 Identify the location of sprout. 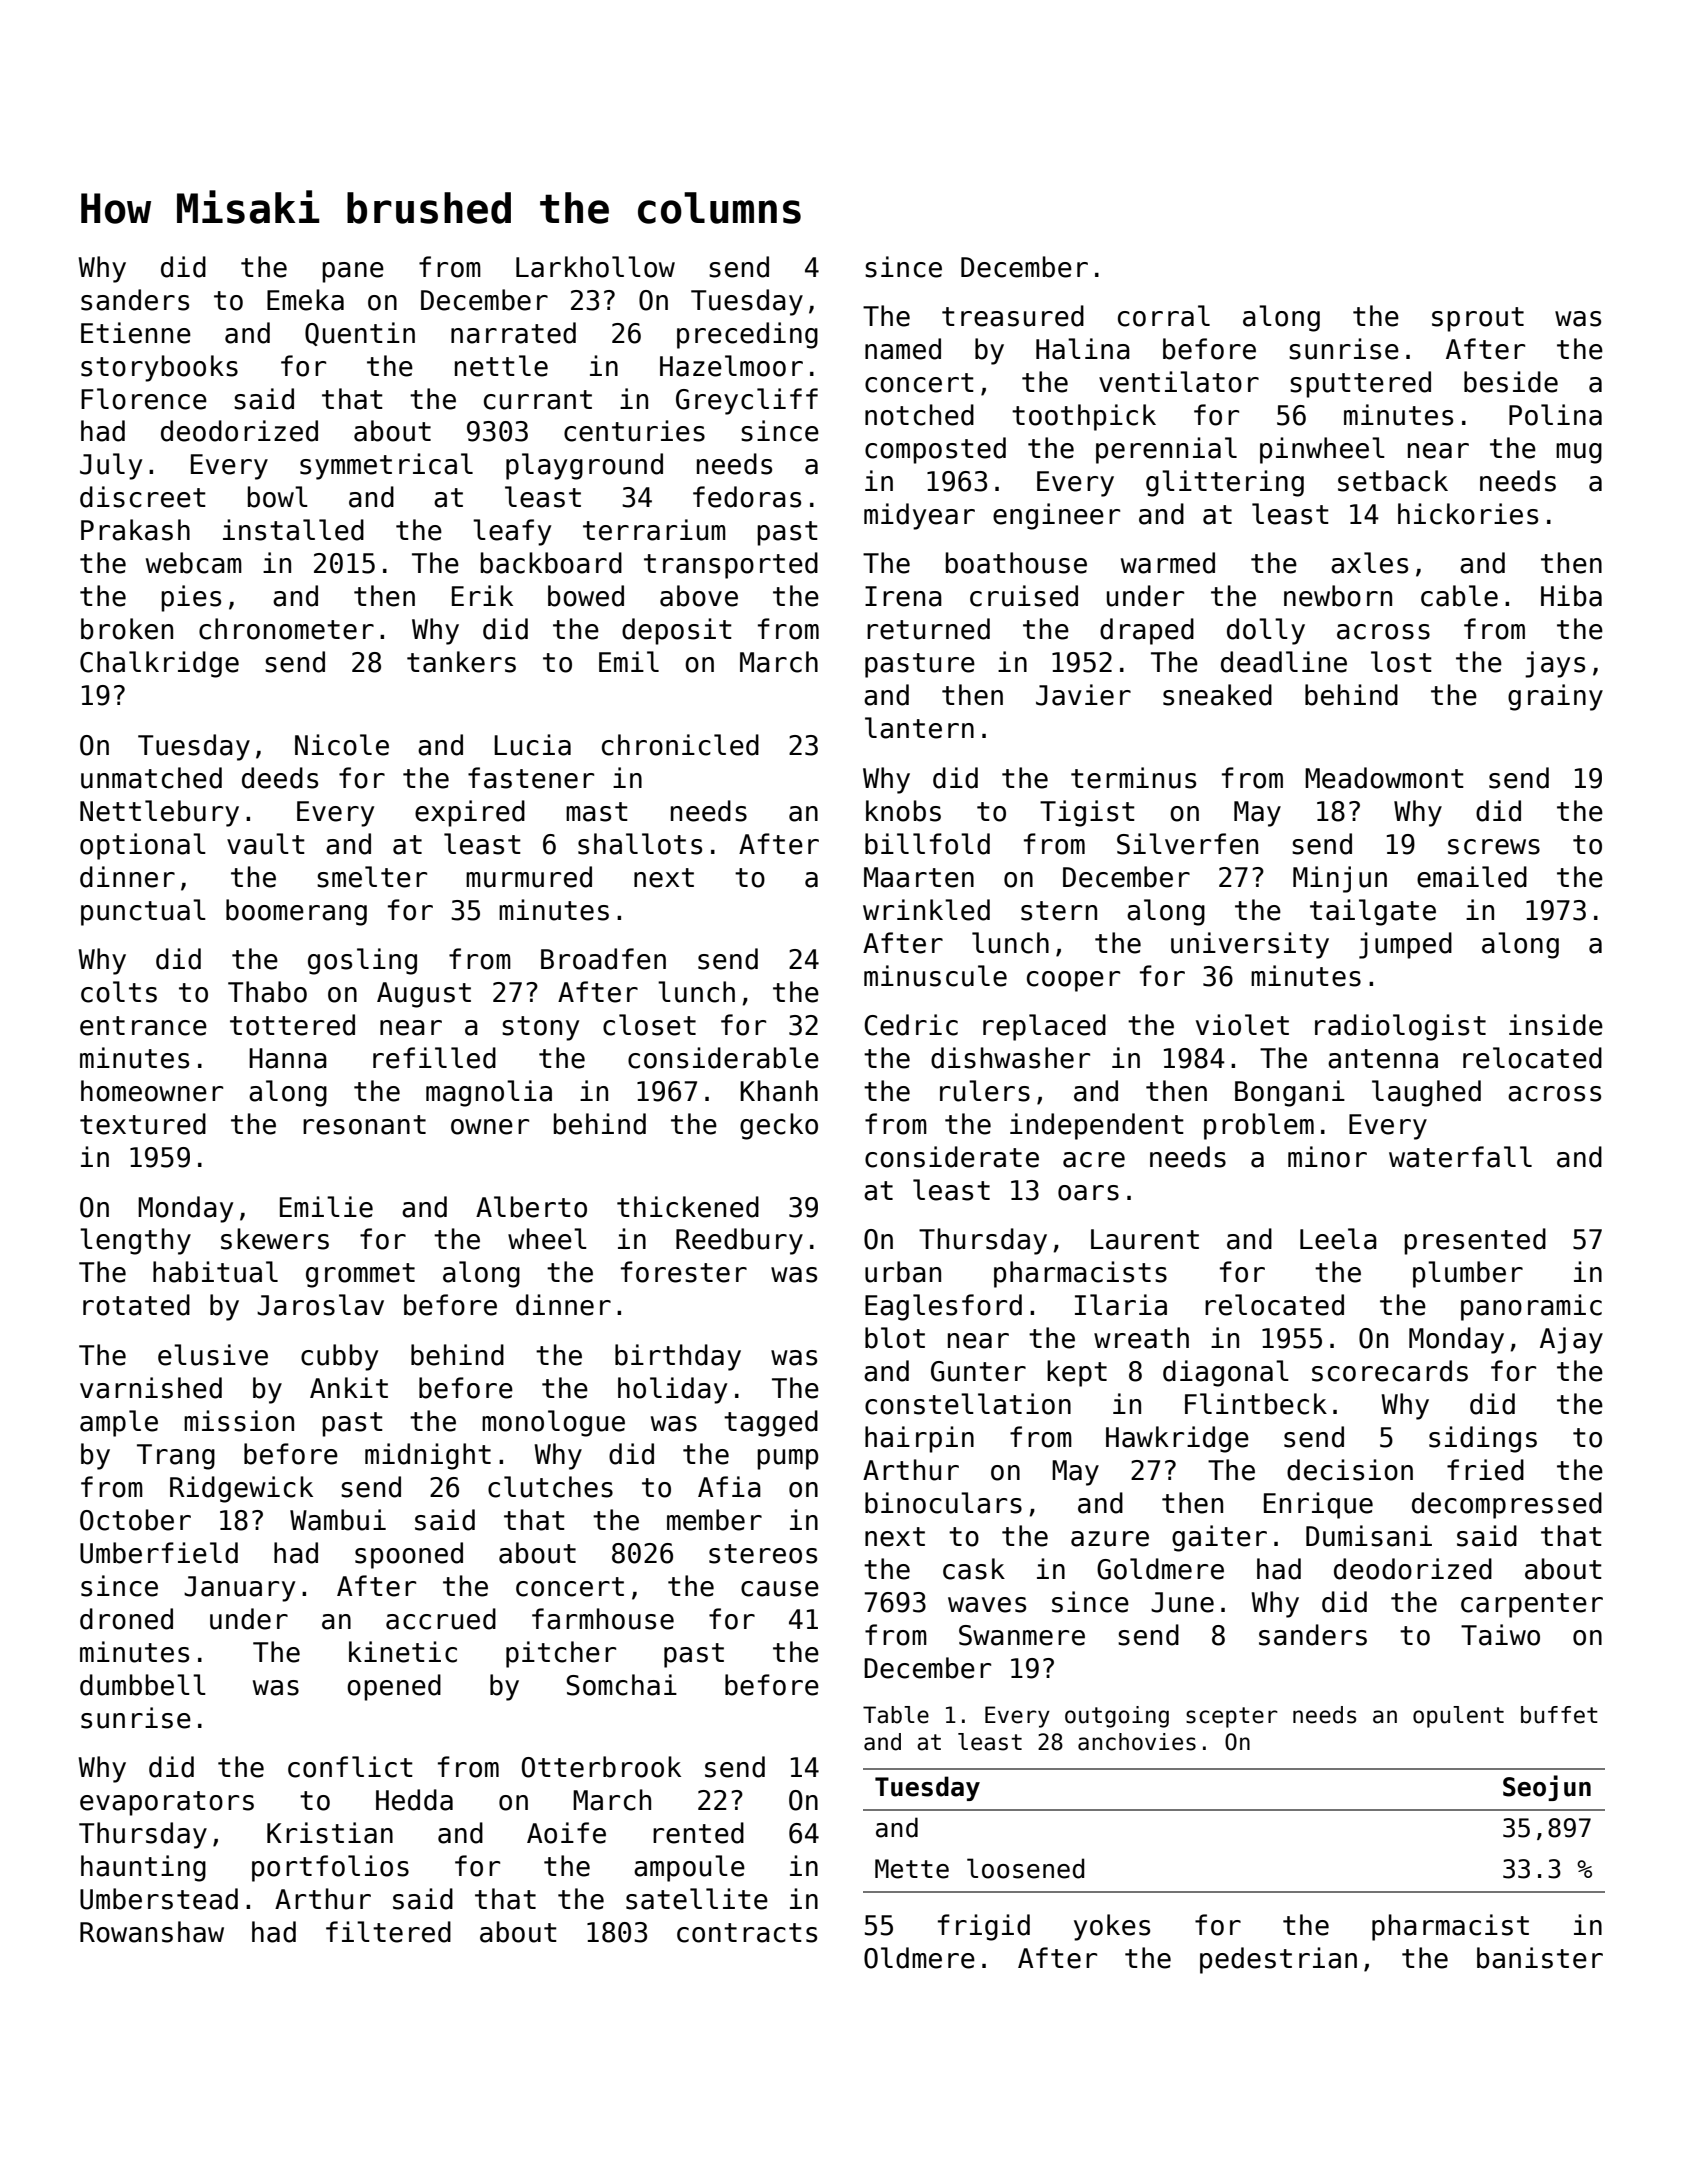
(1478, 319).
